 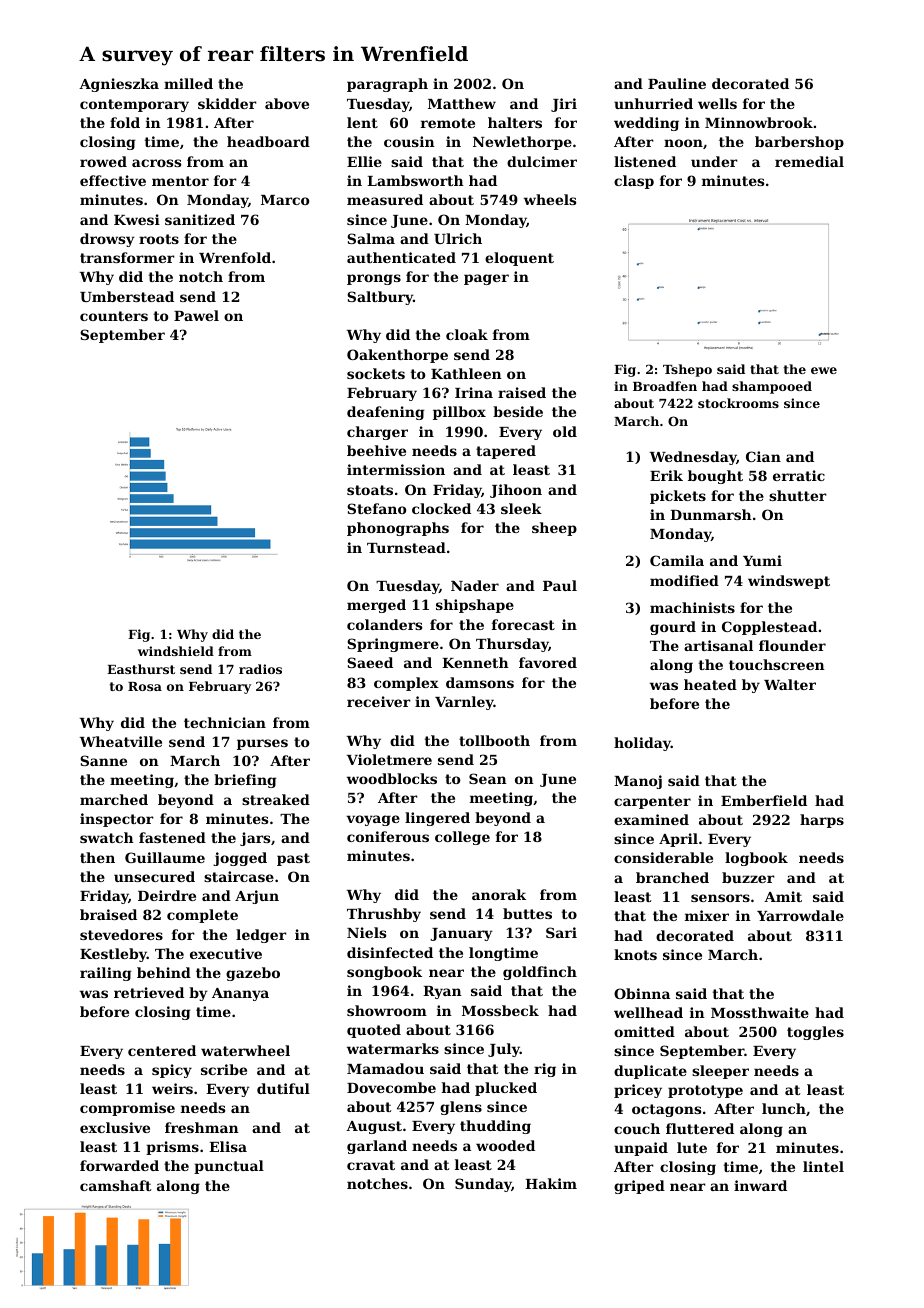 What do you see at coordinates (103, 760) in the screenshot?
I see `Sanne` at bounding box center [103, 760].
